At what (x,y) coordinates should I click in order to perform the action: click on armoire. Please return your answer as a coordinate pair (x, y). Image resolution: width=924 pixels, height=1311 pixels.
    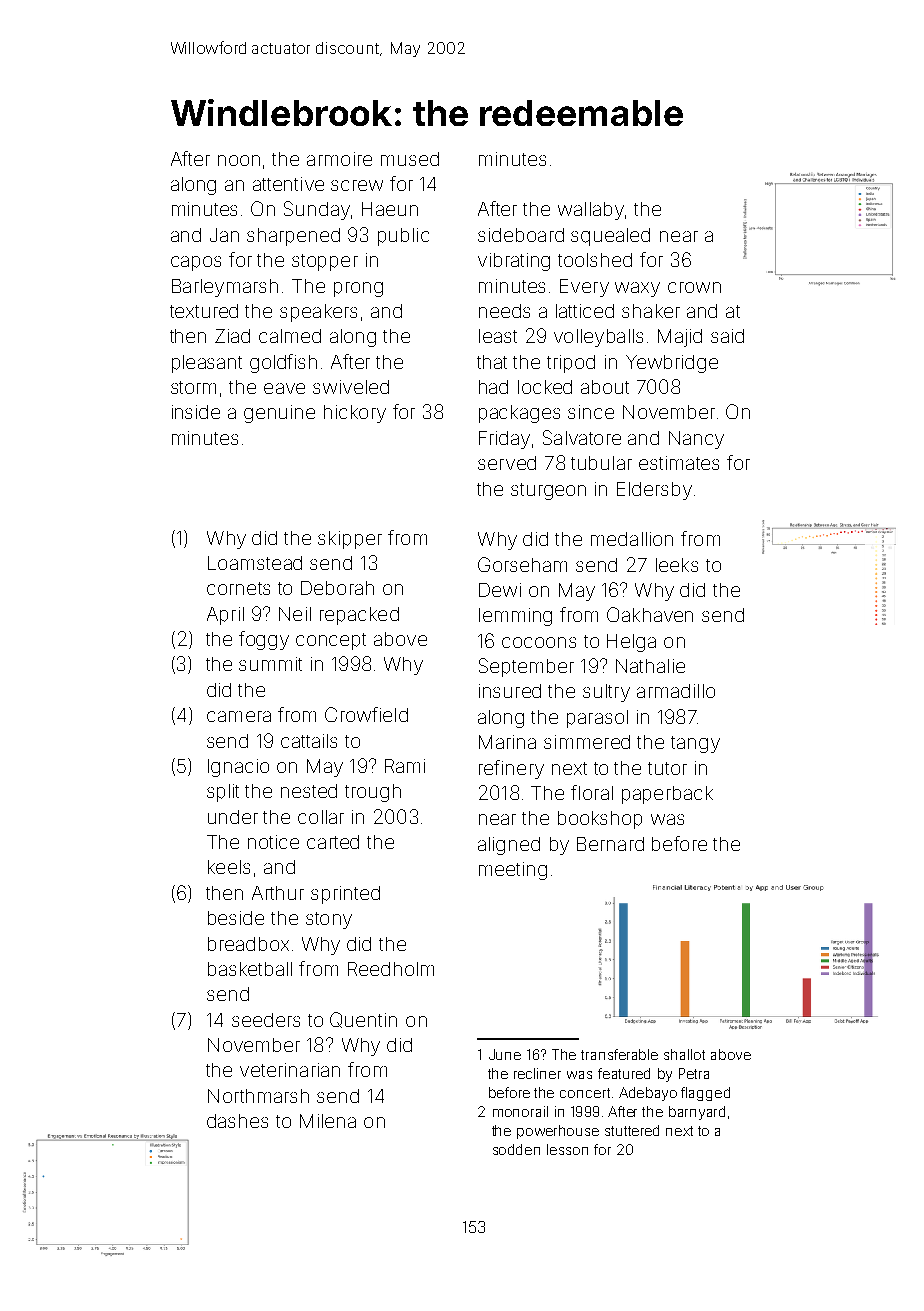
    Looking at the image, I should click on (339, 159).
